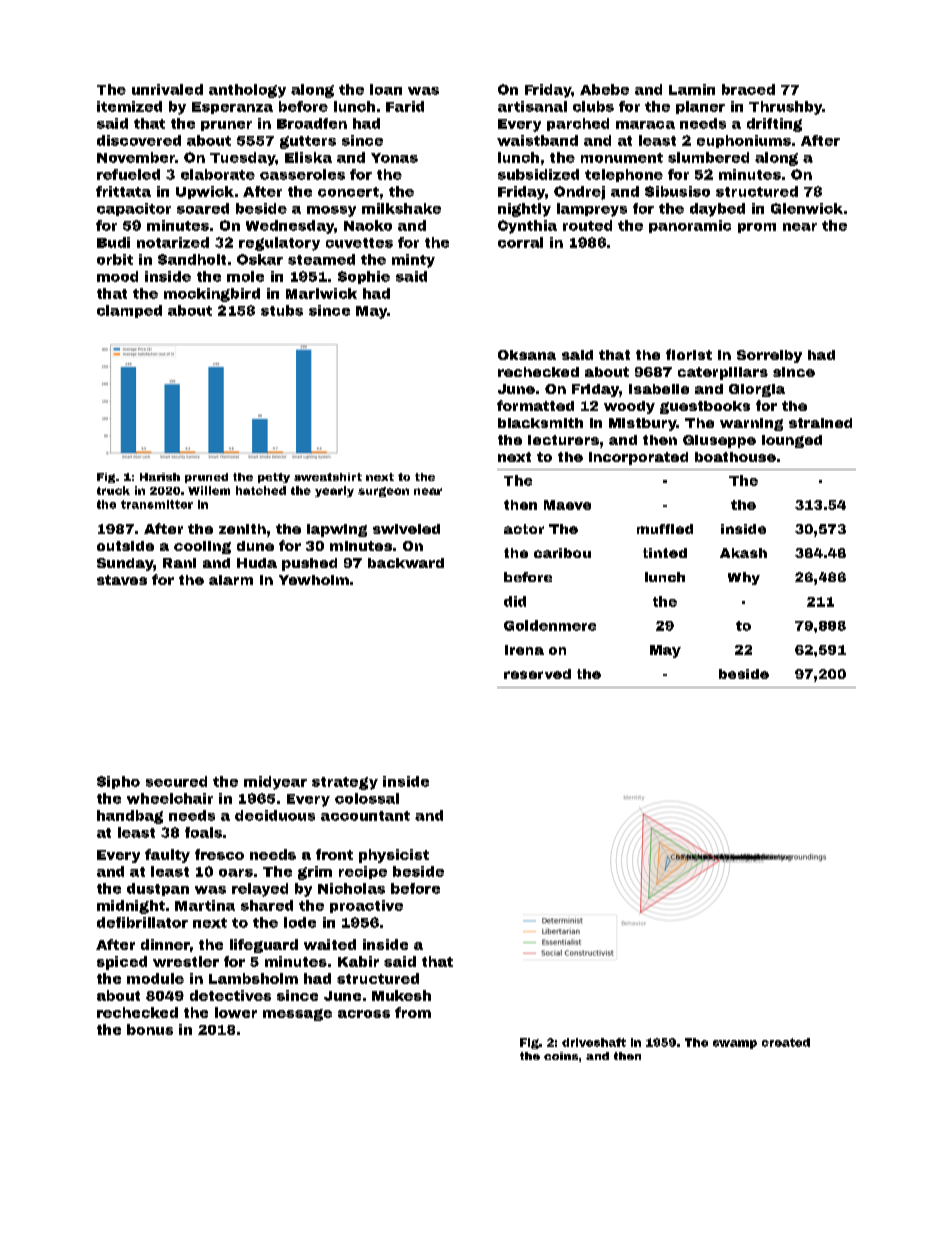 The width and height of the screenshot is (952, 1233). Describe the element at coordinates (744, 578) in the screenshot. I see `Why` at that location.
